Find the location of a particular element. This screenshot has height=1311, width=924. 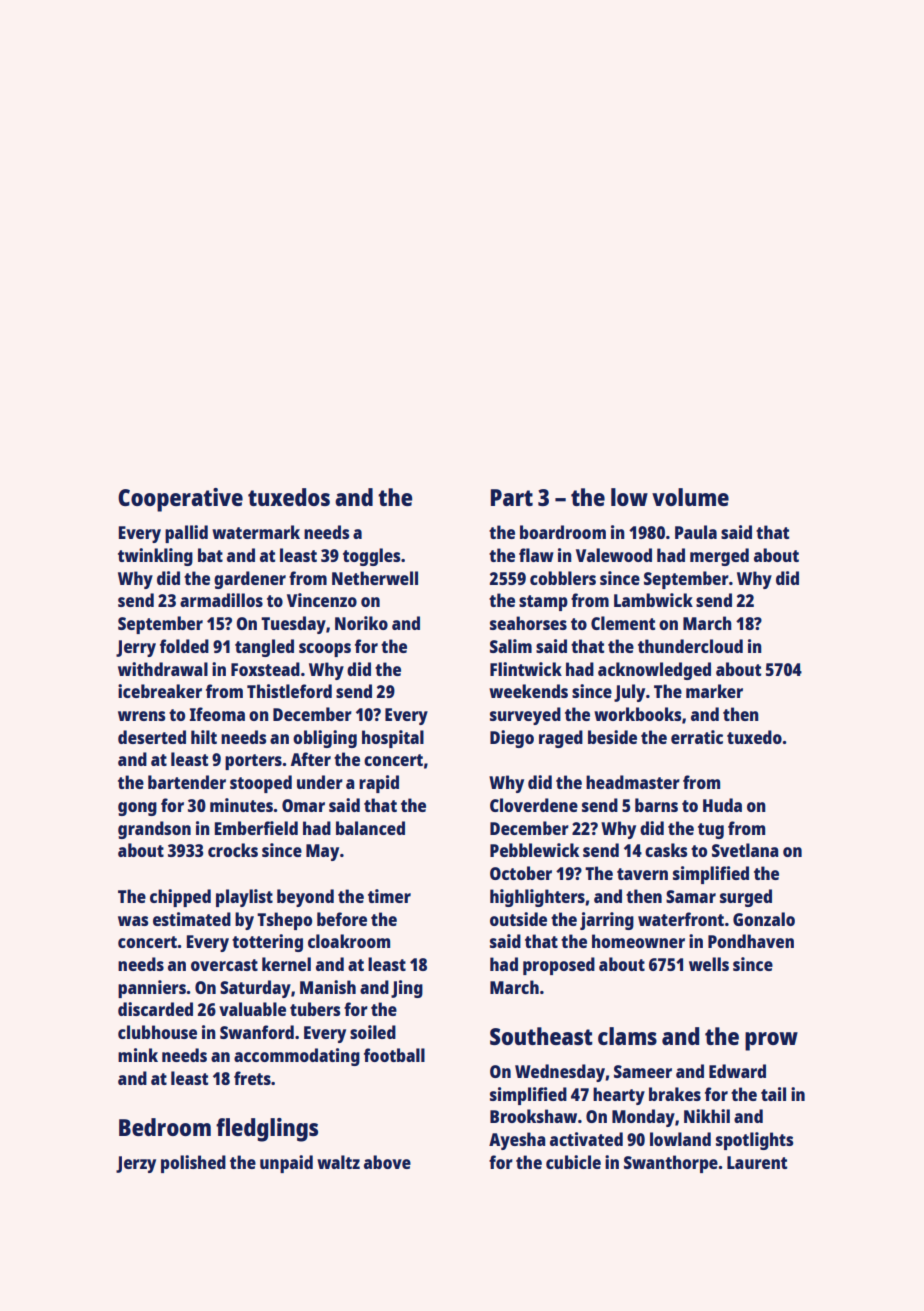

accommodating is located at coordinates (297, 1057).
